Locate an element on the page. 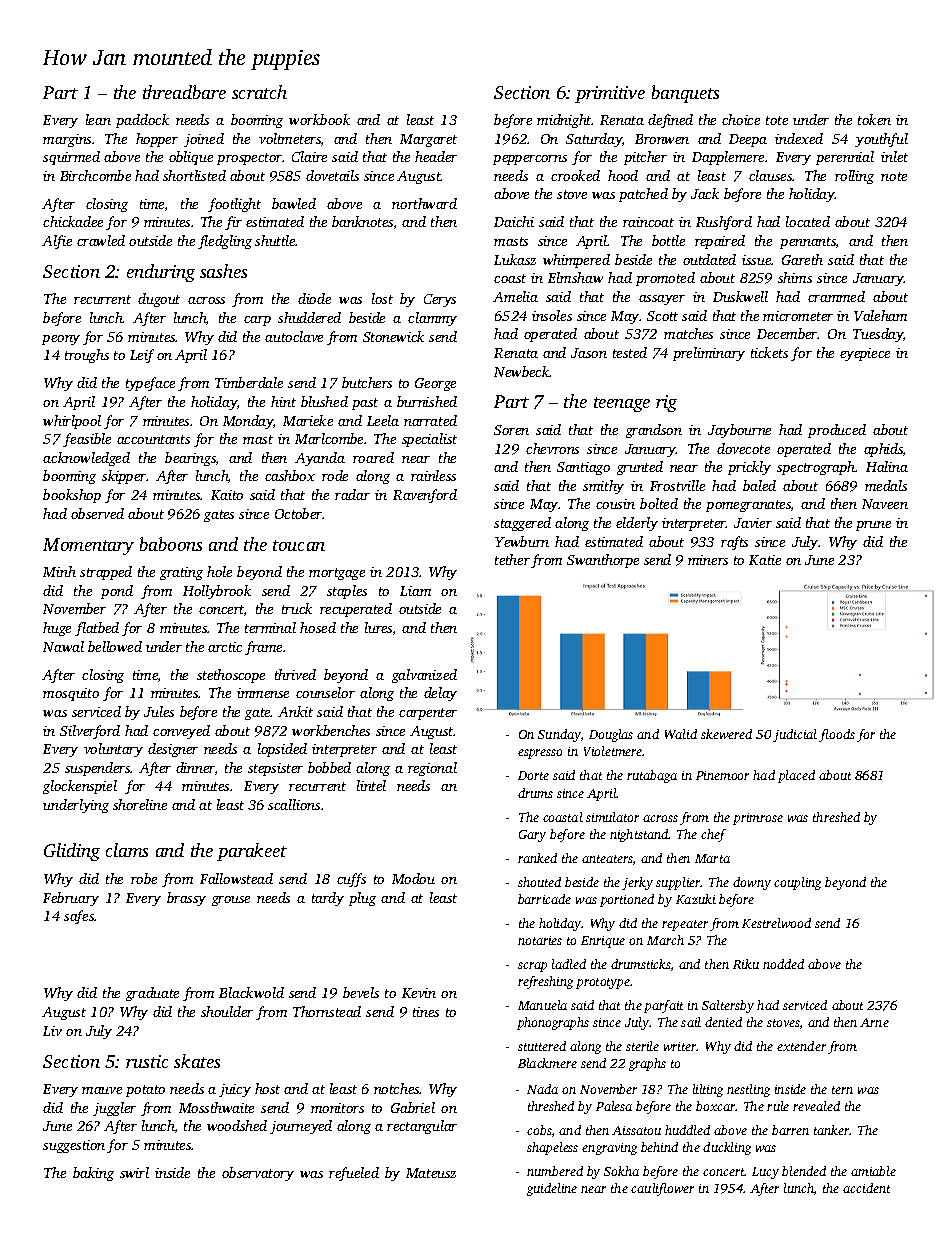 Image resolution: width=952 pixels, height=1233 pixels. eyepiece is located at coordinates (865, 354).
